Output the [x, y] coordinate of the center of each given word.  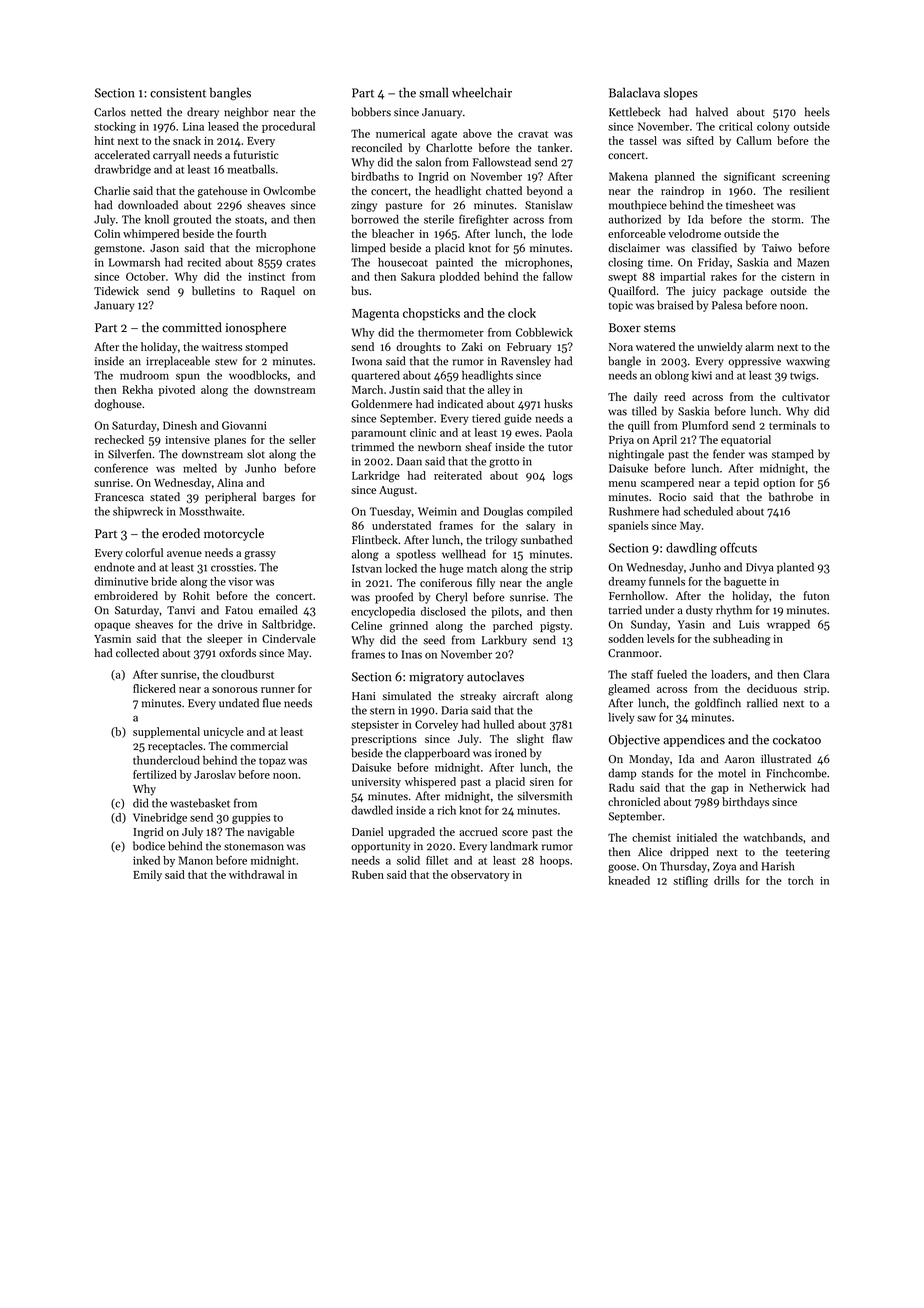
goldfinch [718, 704]
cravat [533, 134]
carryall [171, 156]
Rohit [196, 595]
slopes [681, 93]
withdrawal [256, 874]
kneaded [629, 880]
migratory [436, 678]
